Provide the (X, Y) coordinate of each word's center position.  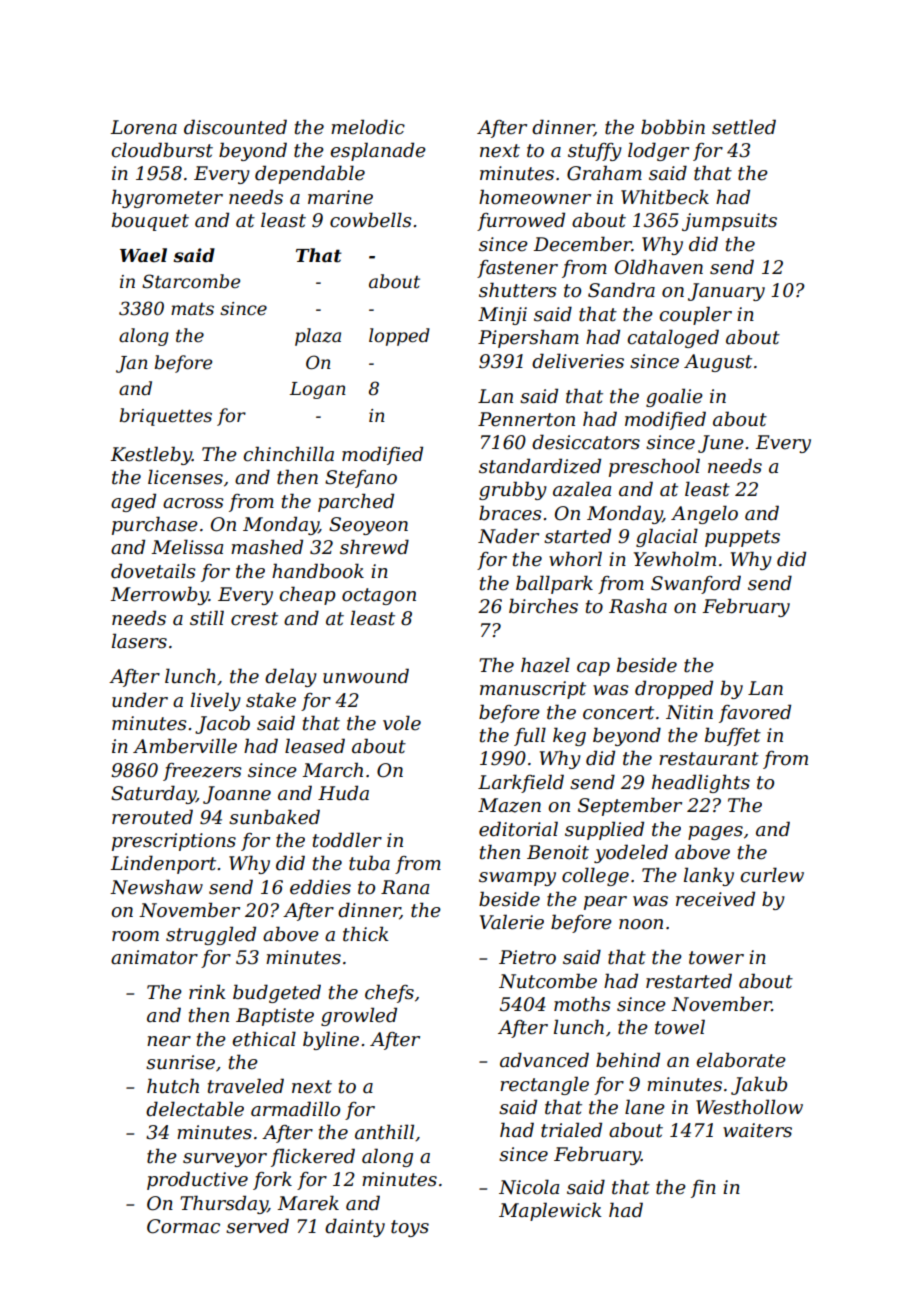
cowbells (371, 220)
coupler (695, 315)
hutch (173, 1086)
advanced (544, 1060)
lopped (399, 337)
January (726, 292)
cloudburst (162, 150)
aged (133, 502)
